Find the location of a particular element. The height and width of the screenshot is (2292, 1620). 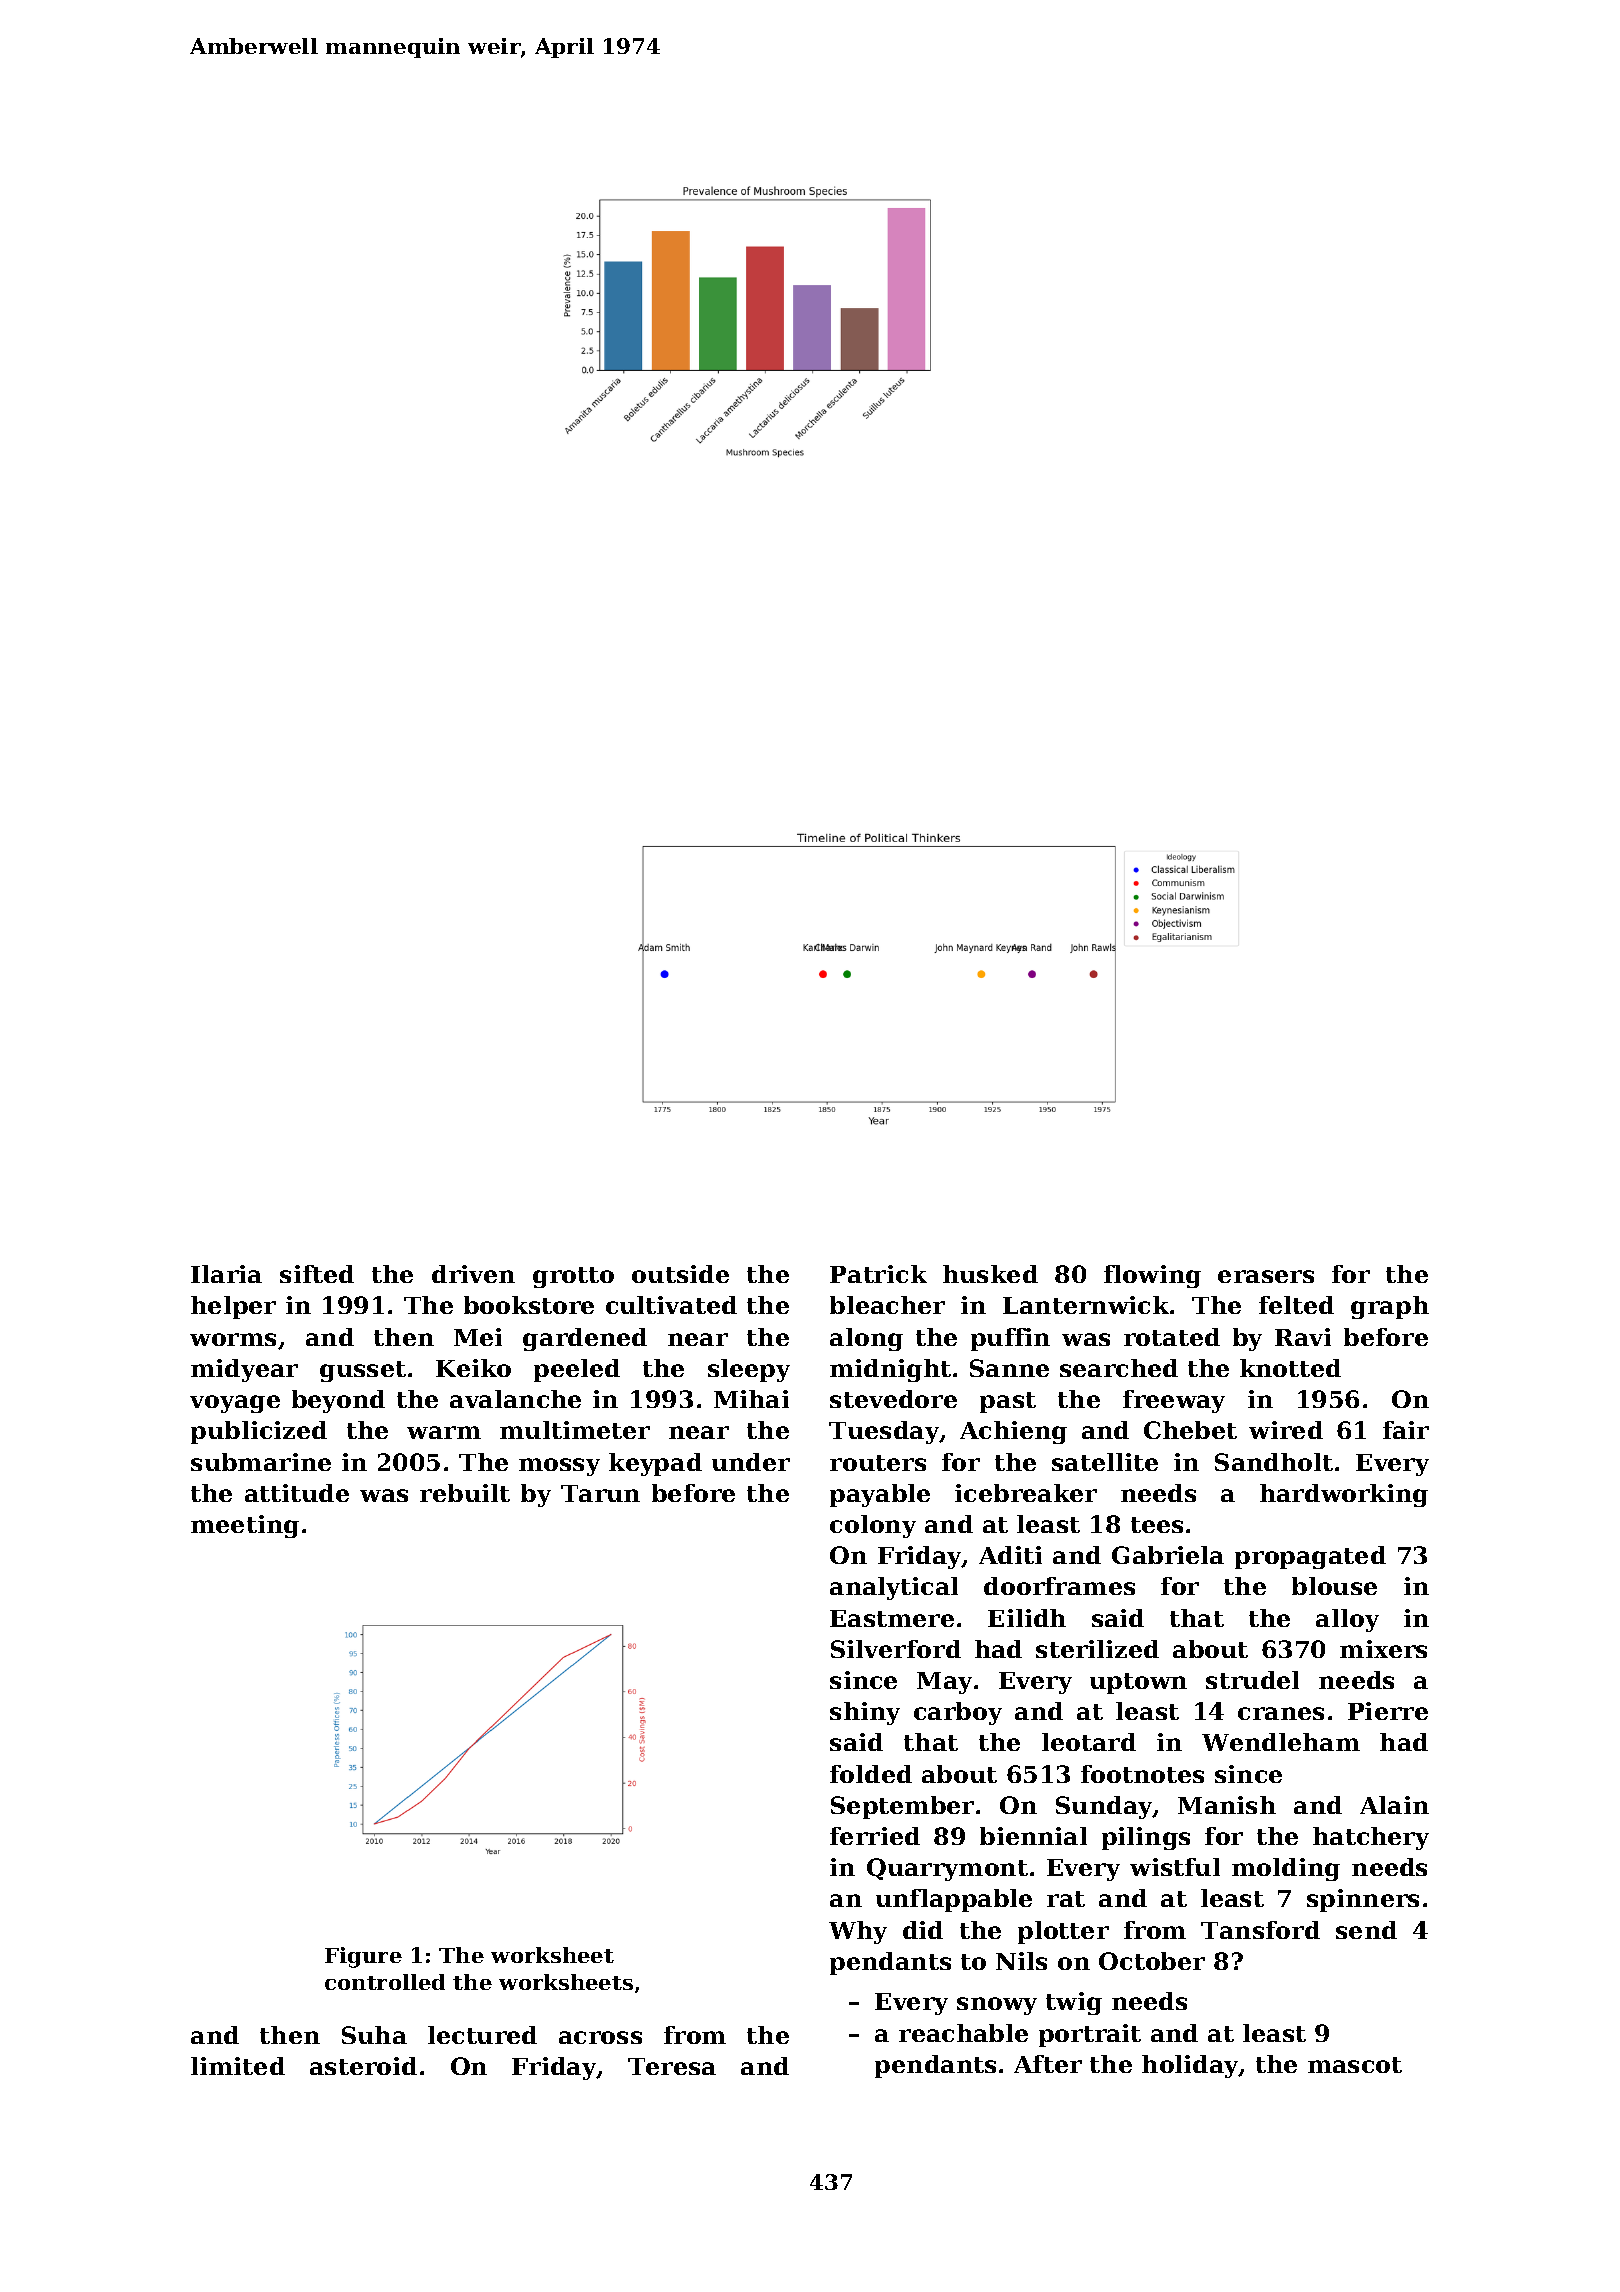

searched is located at coordinates (1119, 1368).
